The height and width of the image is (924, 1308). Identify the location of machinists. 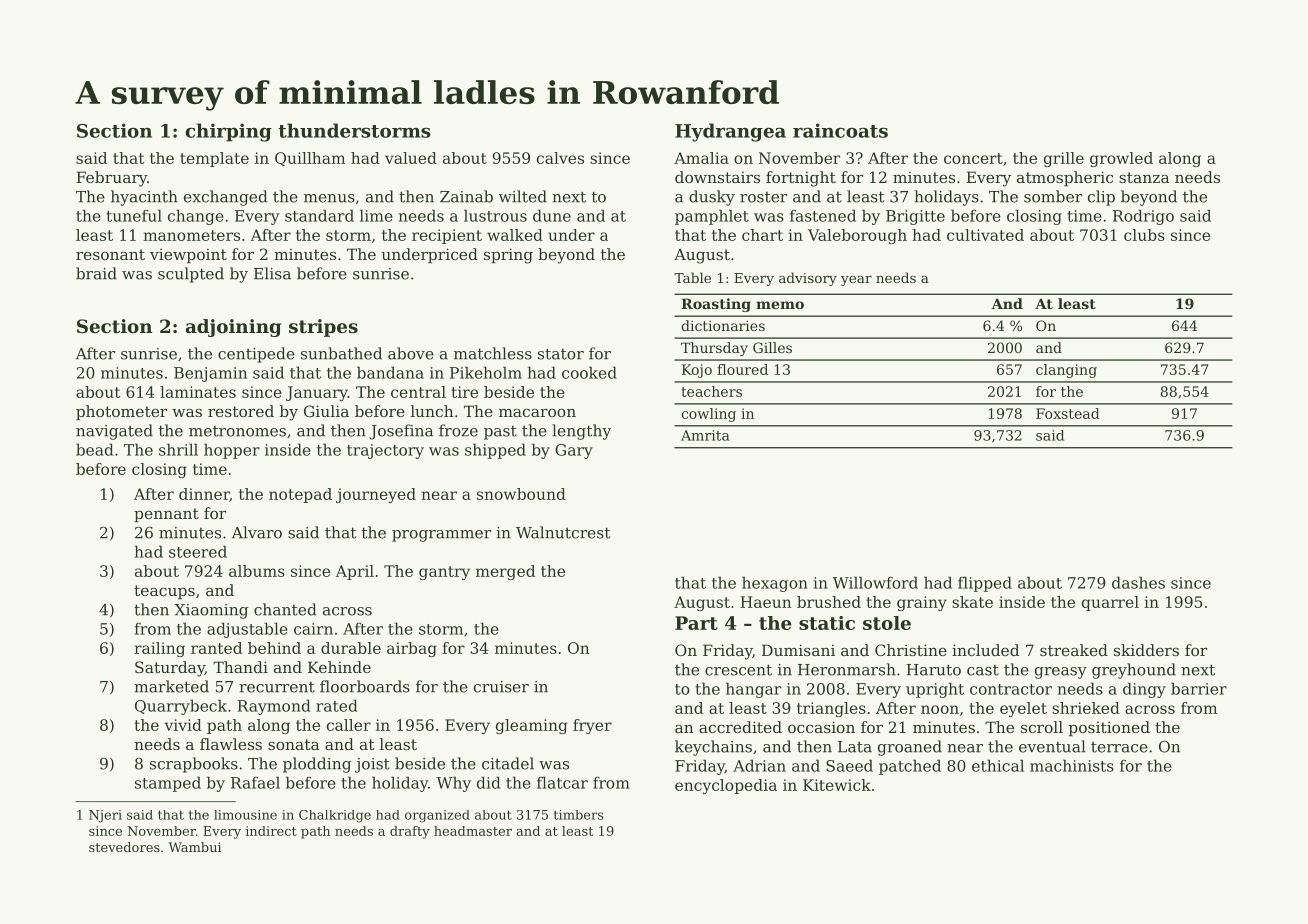
(1072, 765).
